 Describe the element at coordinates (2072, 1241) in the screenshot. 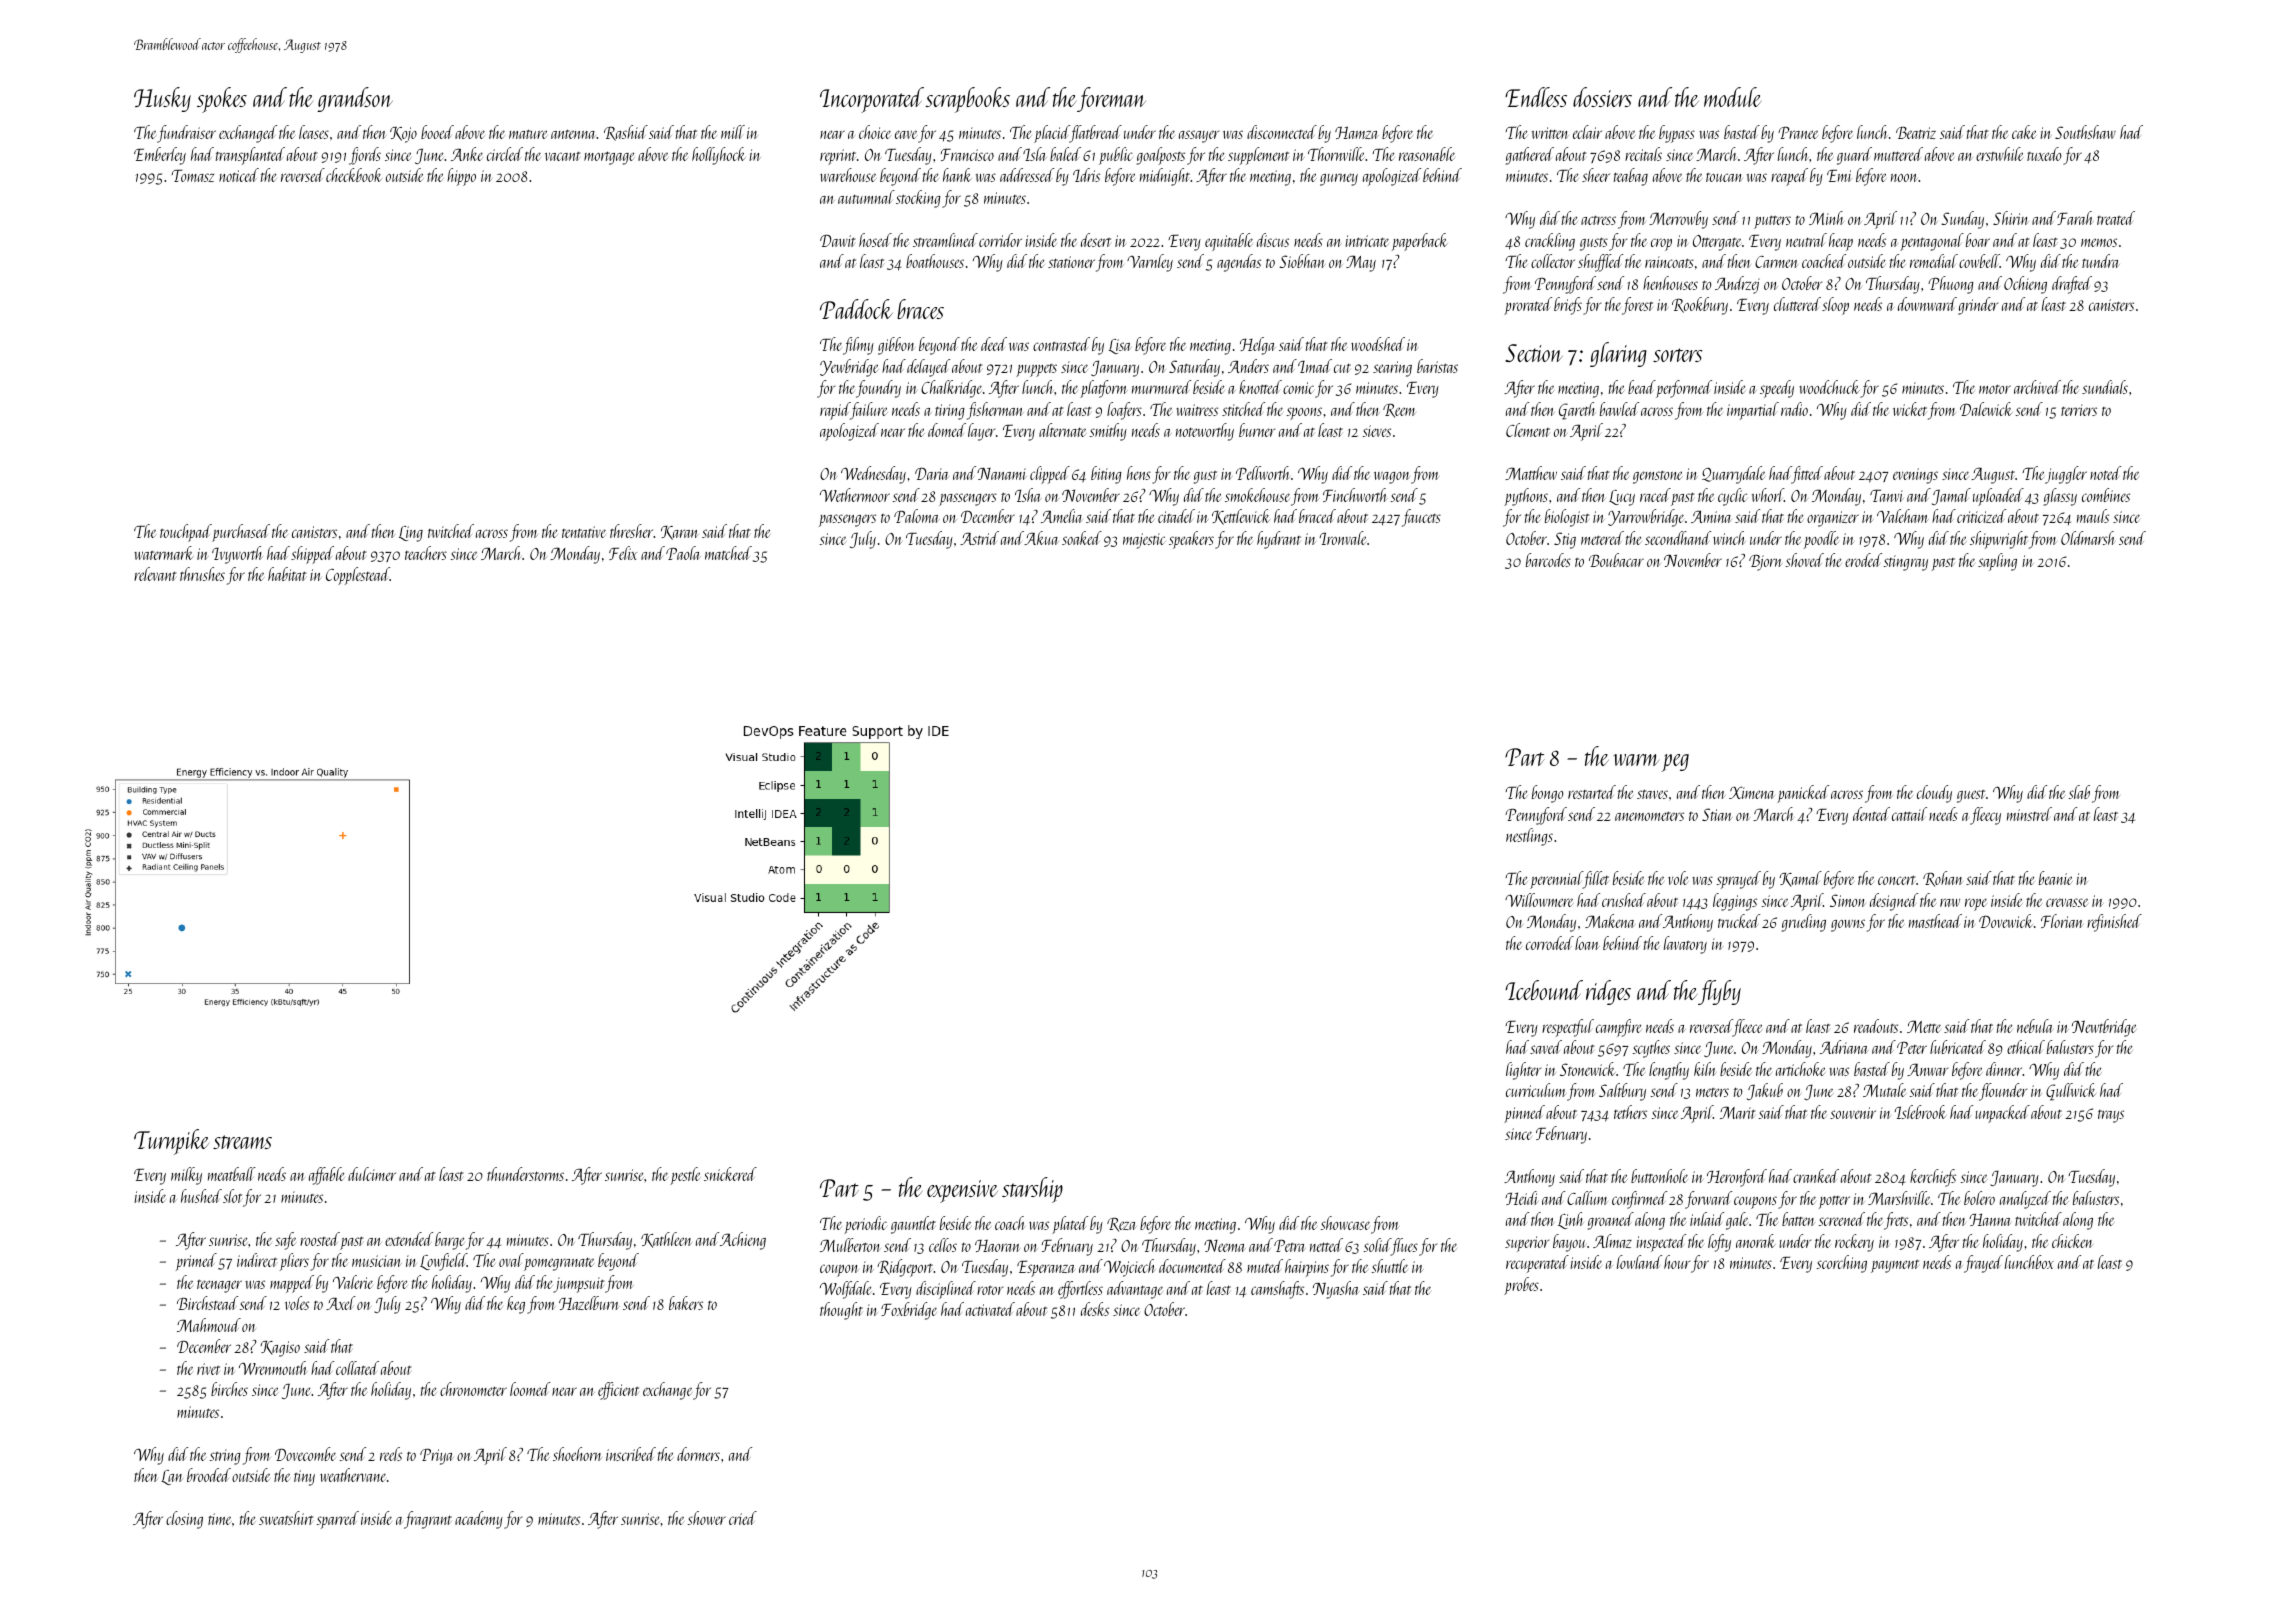

I see `chicken` at that location.
